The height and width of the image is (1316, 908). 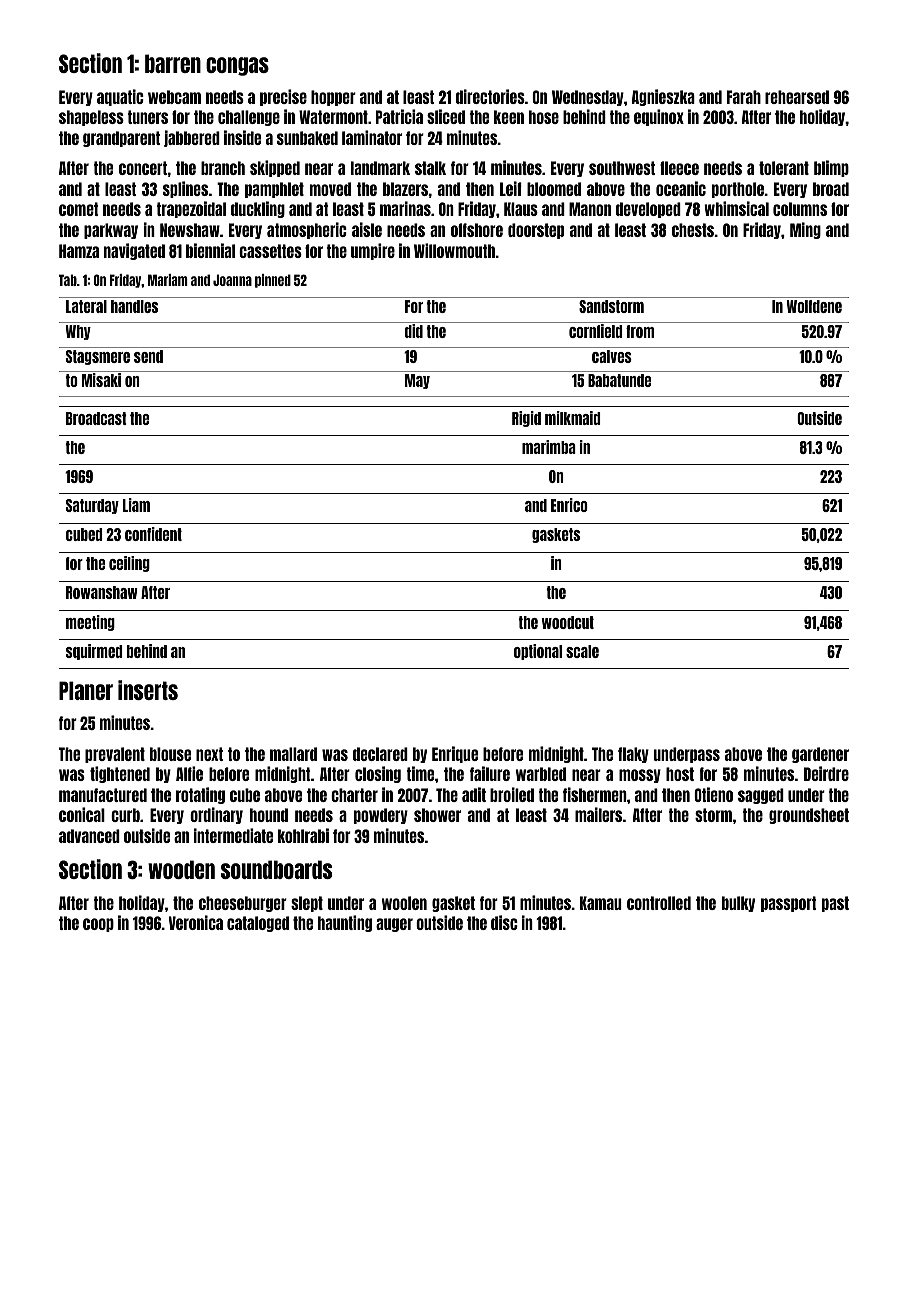 What do you see at coordinates (378, 774) in the image?
I see `closing` at bounding box center [378, 774].
